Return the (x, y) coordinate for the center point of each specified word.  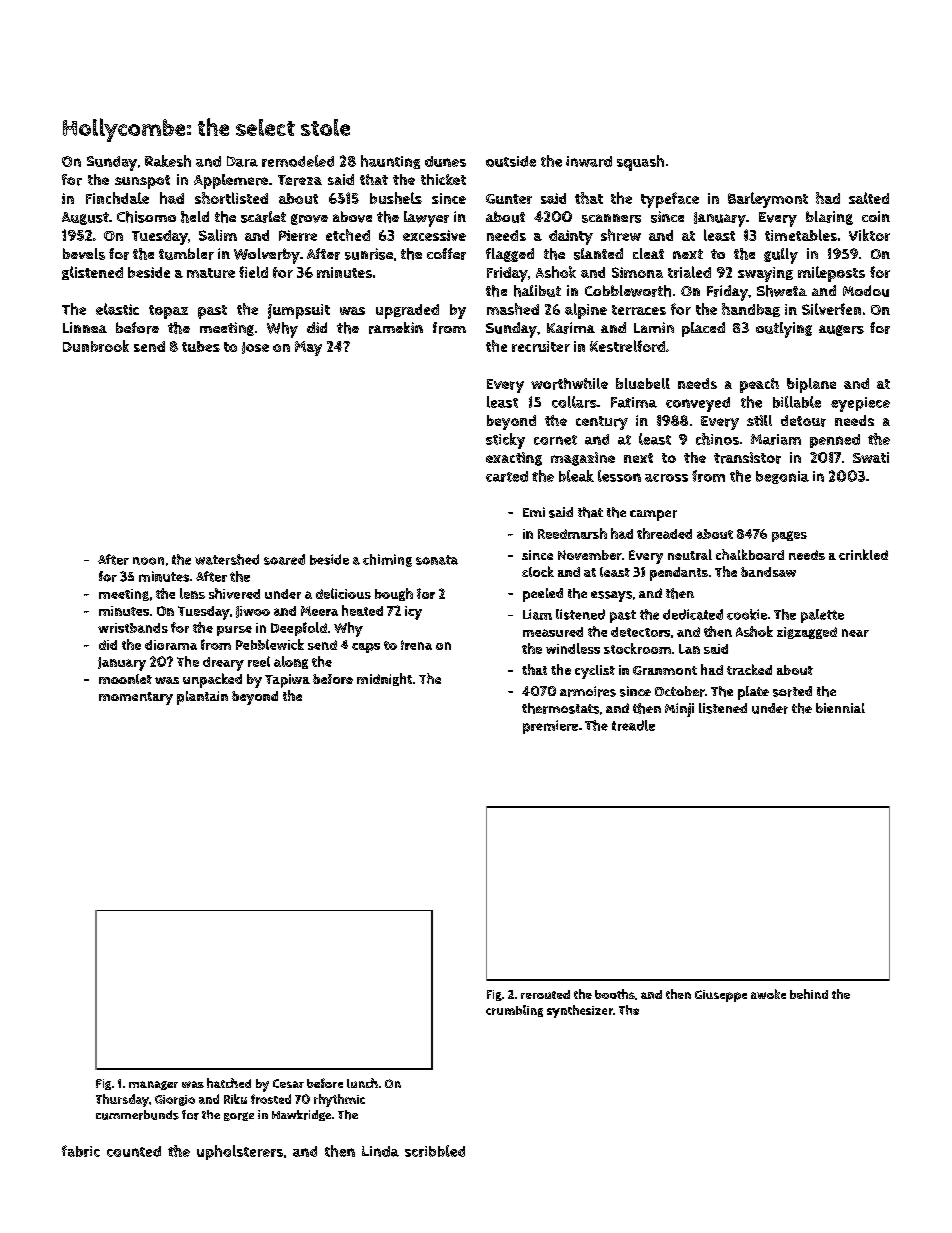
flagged (510, 255)
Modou (866, 291)
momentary (136, 698)
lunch (362, 1083)
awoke (768, 994)
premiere (550, 727)
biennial (840, 708)
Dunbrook (96, 346)
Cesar (288, 1083)
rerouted (545, 994)
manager (153, 1085)
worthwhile (569, 384)
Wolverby (267, 256)
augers (841, 330)
